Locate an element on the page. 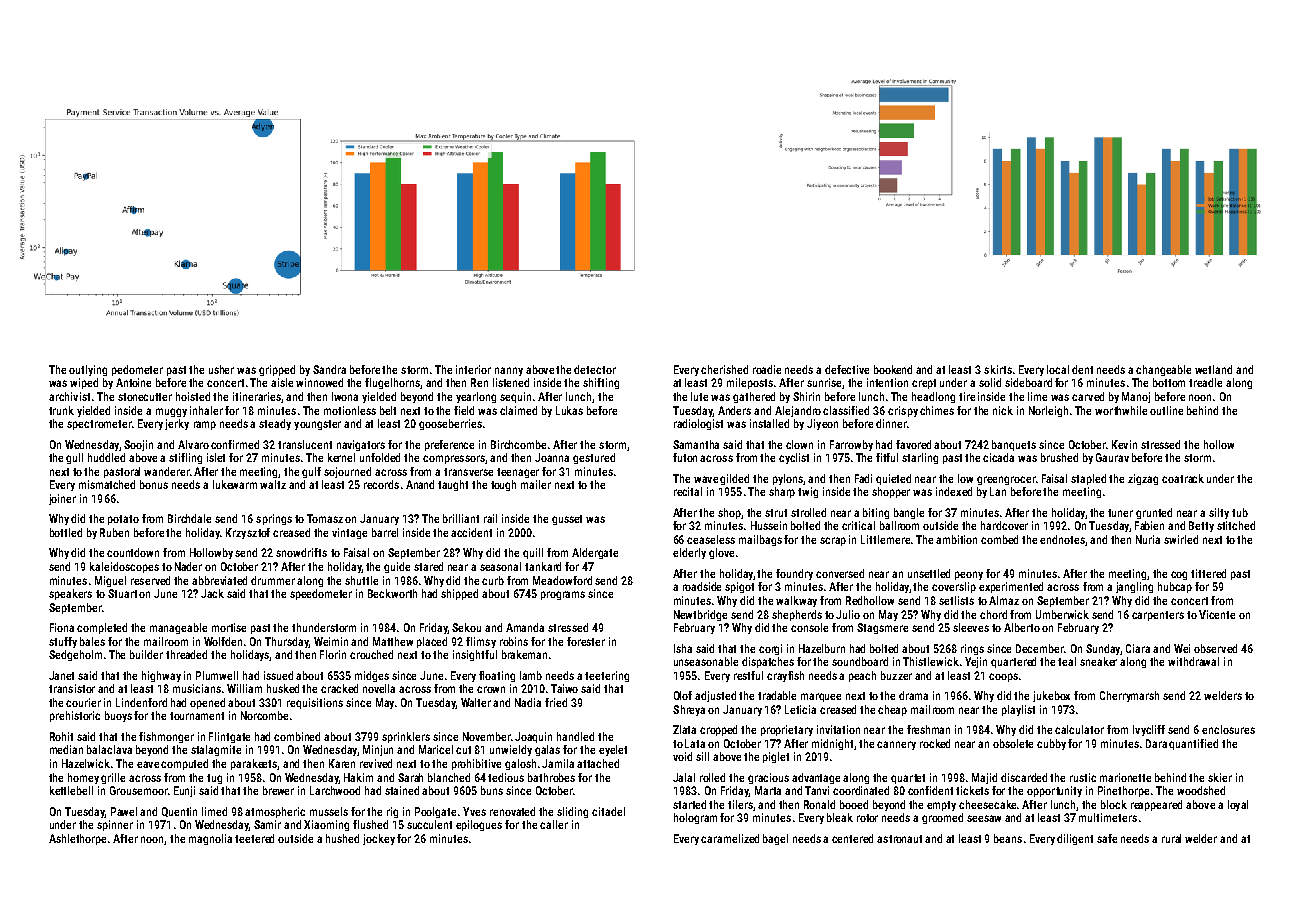 This page has height=924, width=1308. vintage is located at coordinates (349, 533).
